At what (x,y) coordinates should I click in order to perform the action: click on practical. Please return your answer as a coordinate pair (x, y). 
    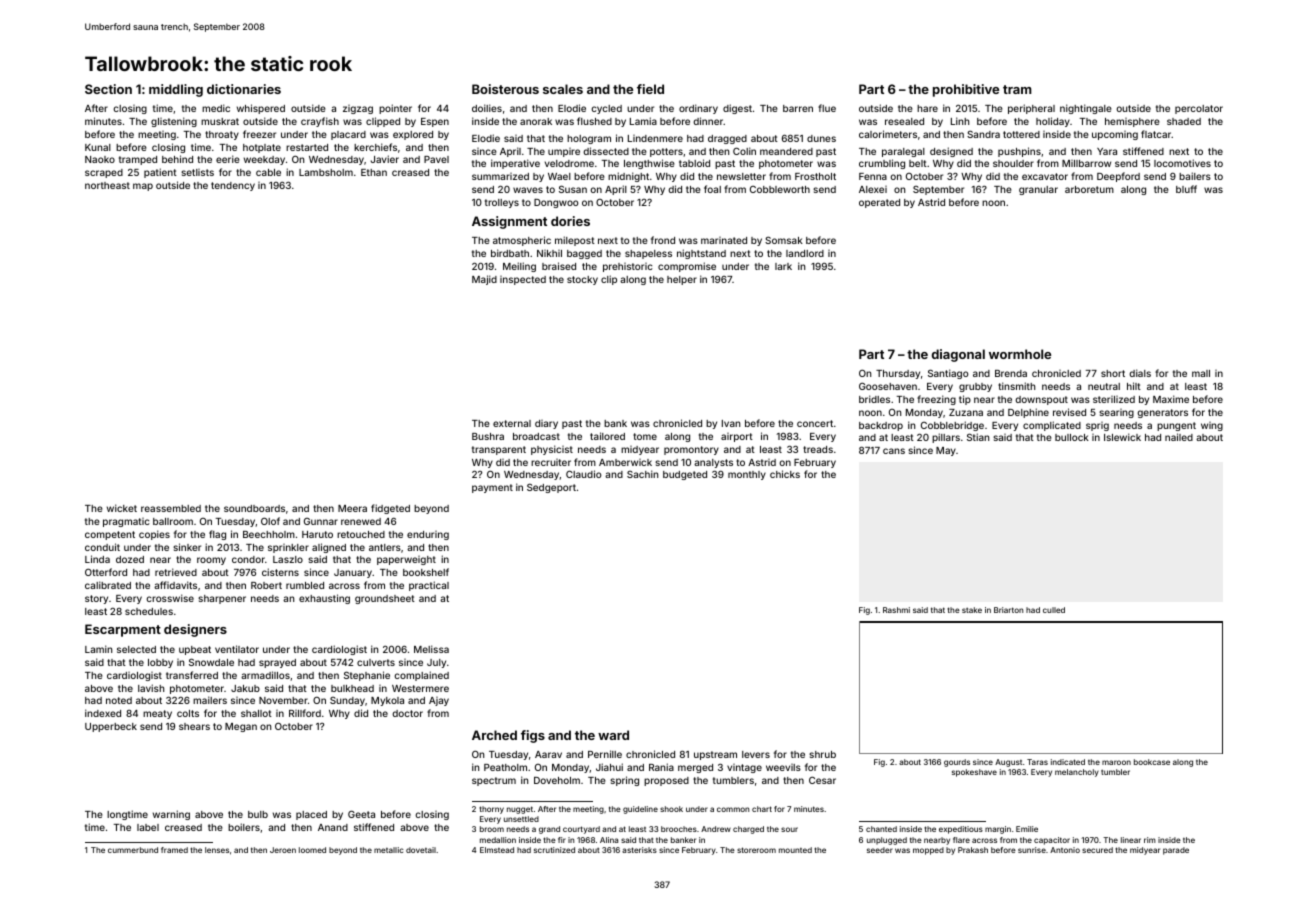
    Looking at the image, I should click on (429, 586).
